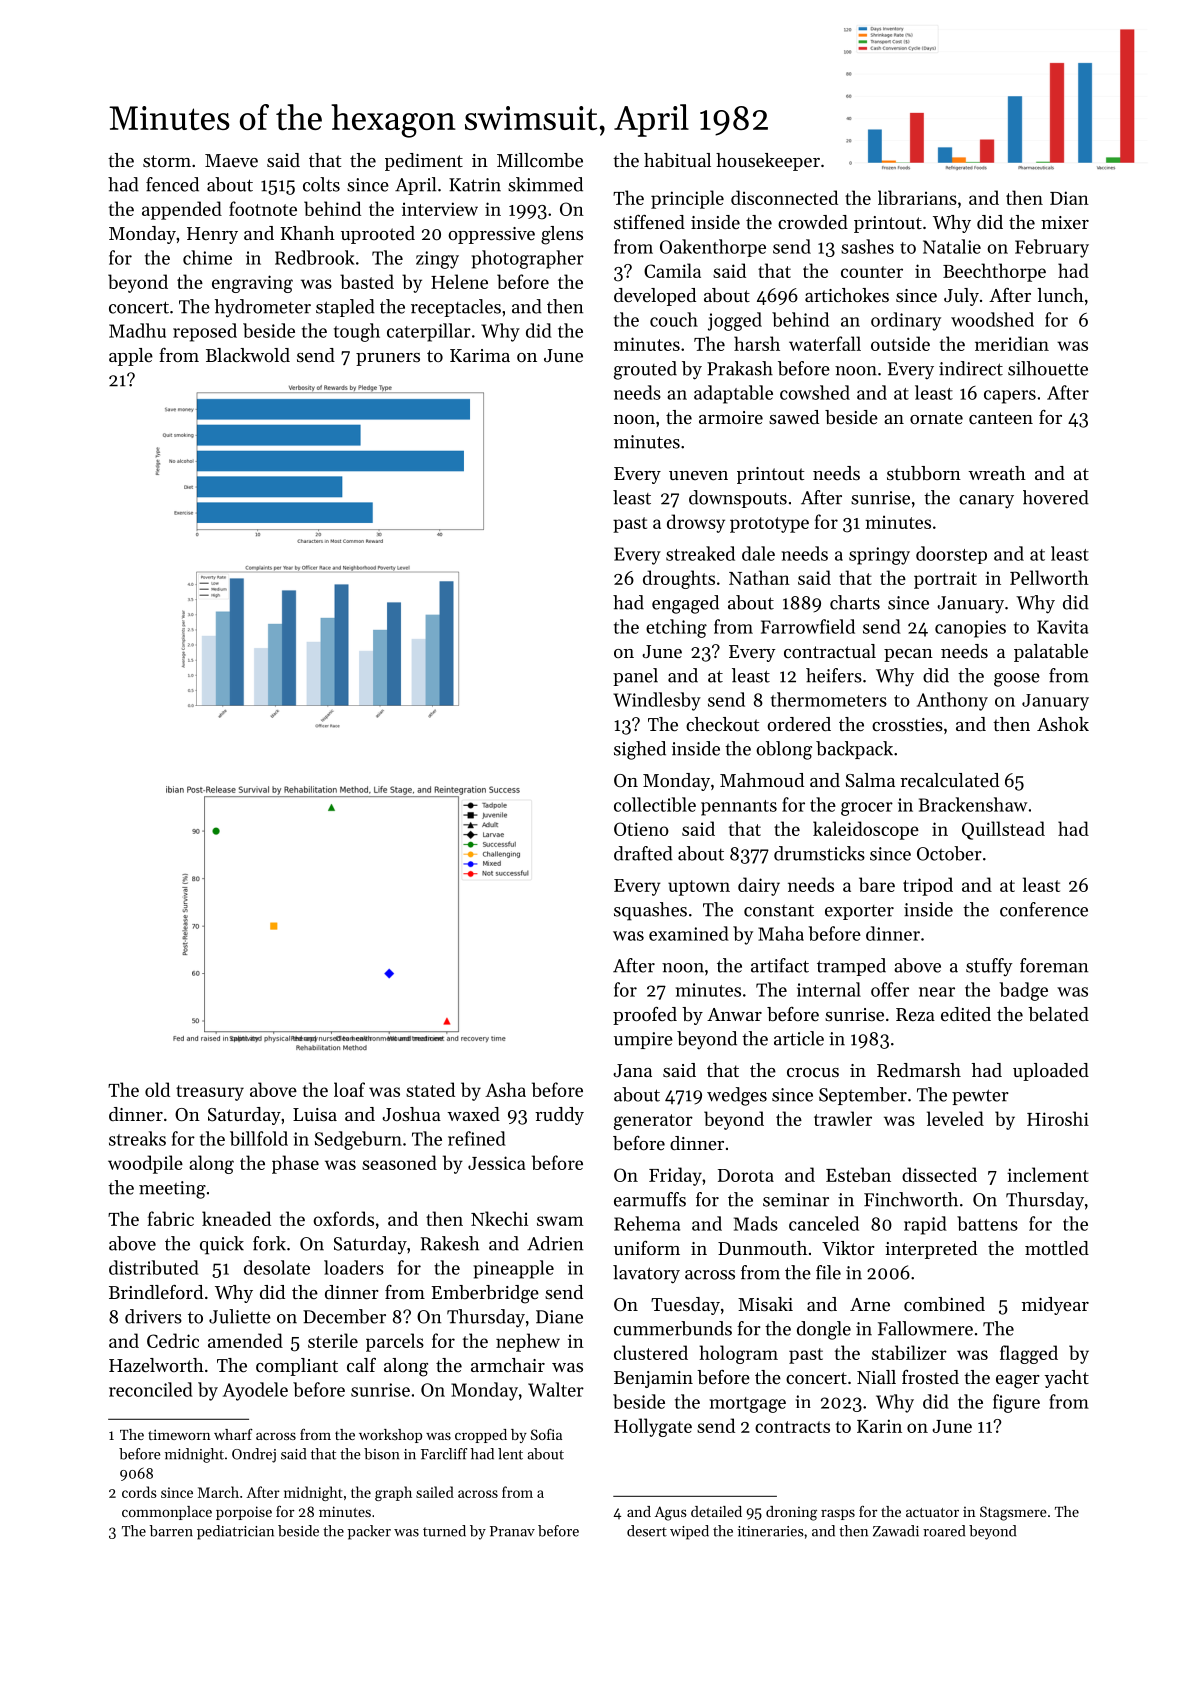 The image size is (1197, 1693). What do you see at coordinates (1060, 295) in the screenshot?
I see `lunch` at bounding box center [1060, 295].
